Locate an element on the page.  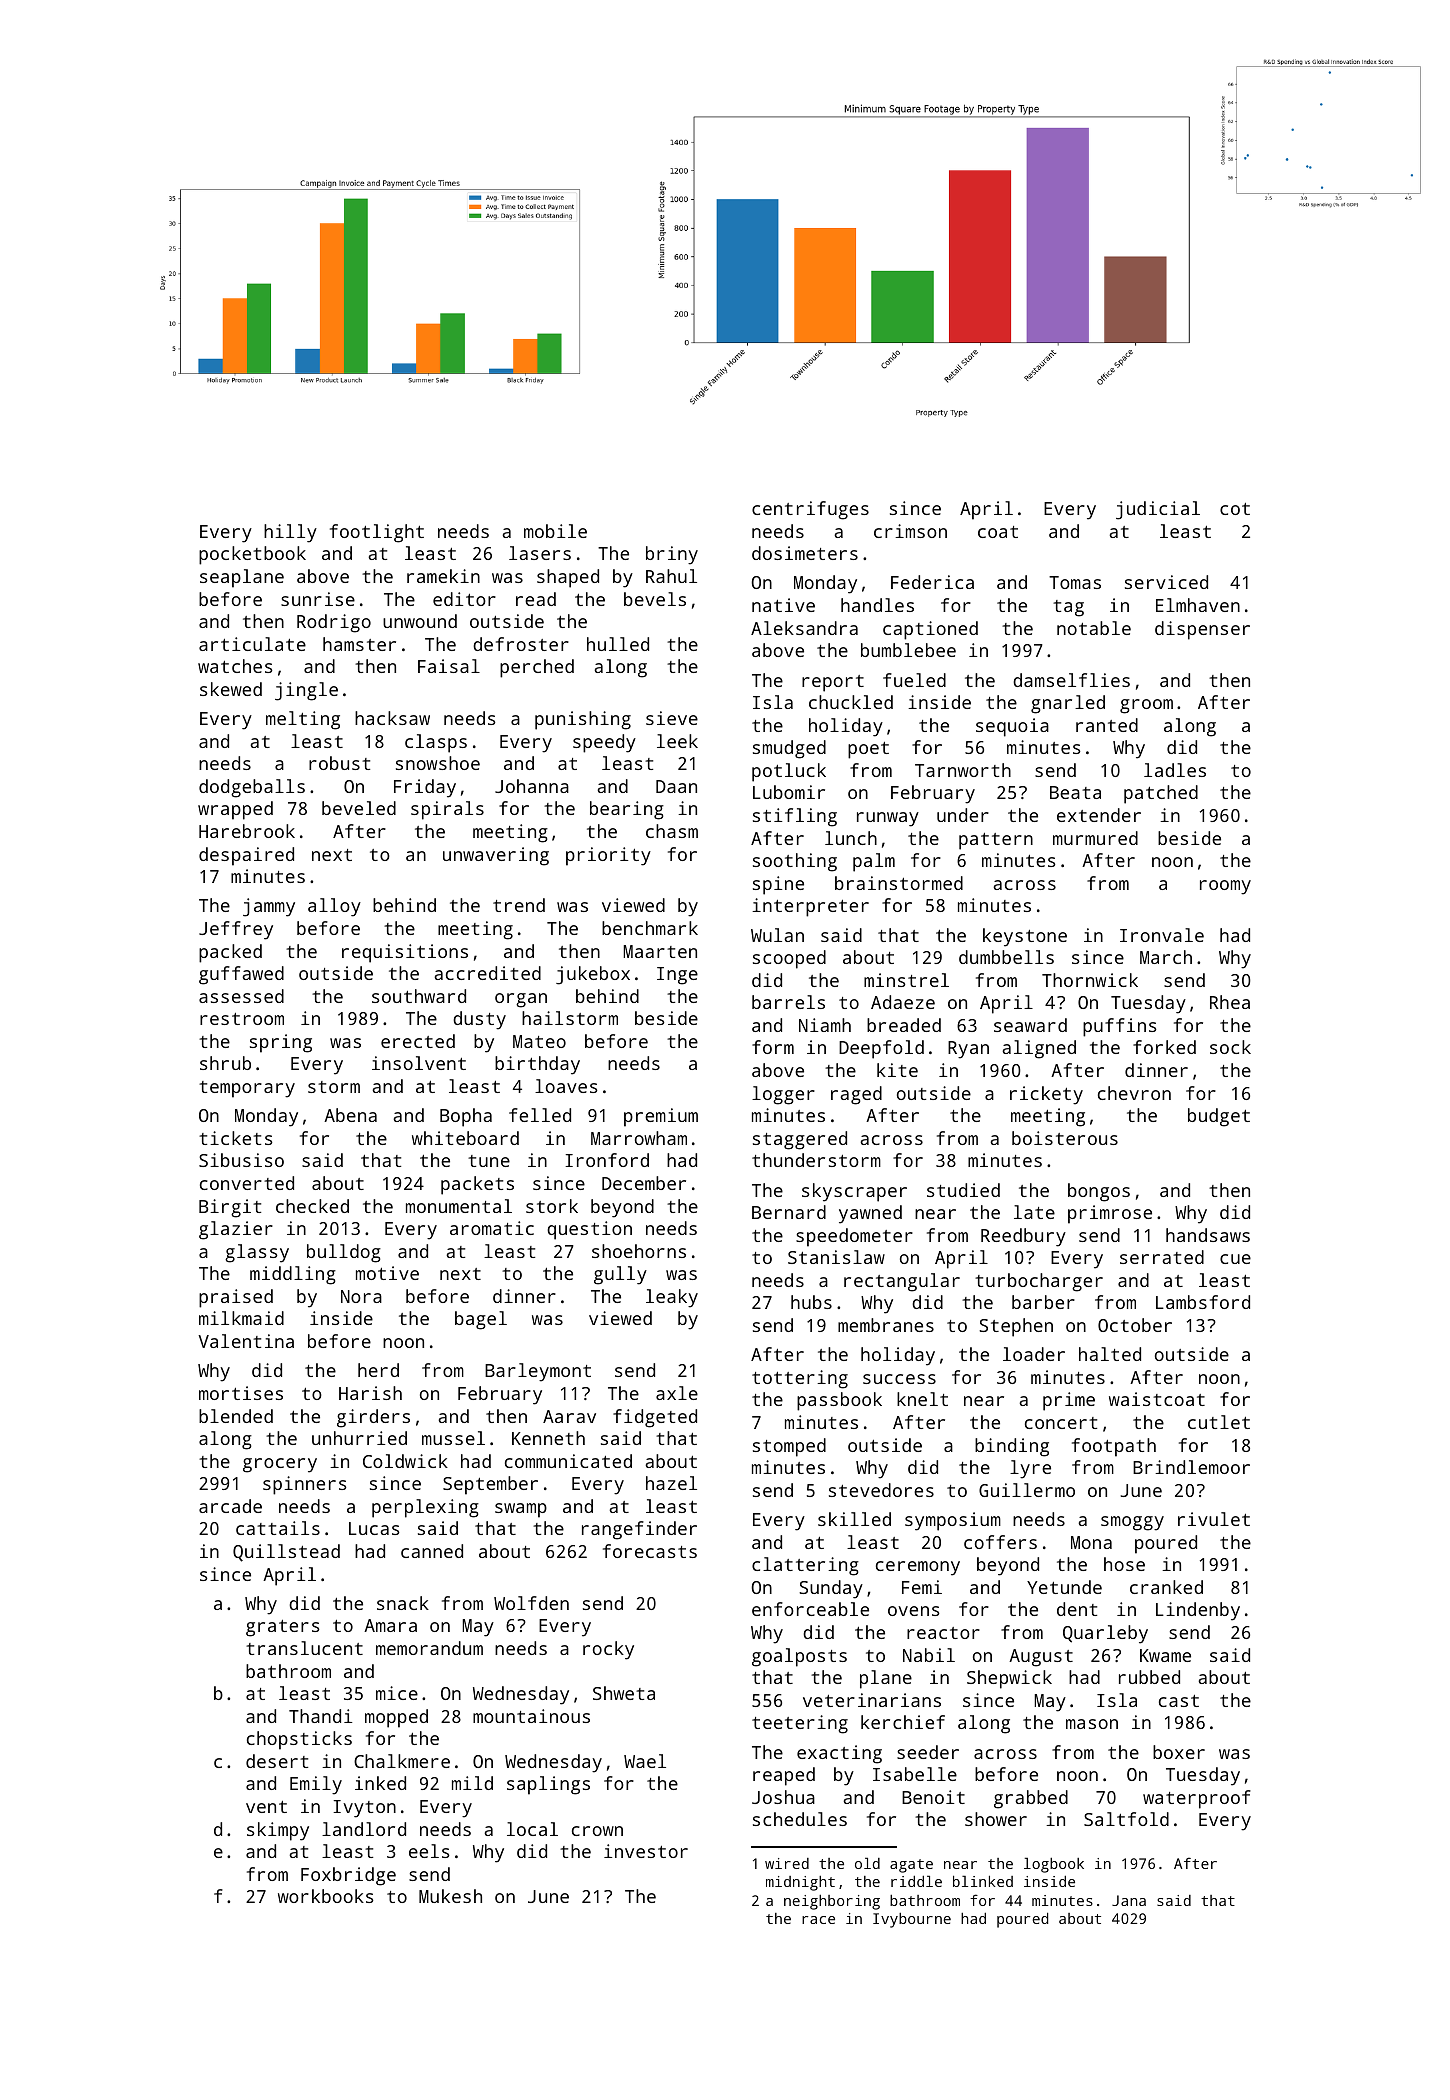
assessed is located at coordinates (241, 996).
